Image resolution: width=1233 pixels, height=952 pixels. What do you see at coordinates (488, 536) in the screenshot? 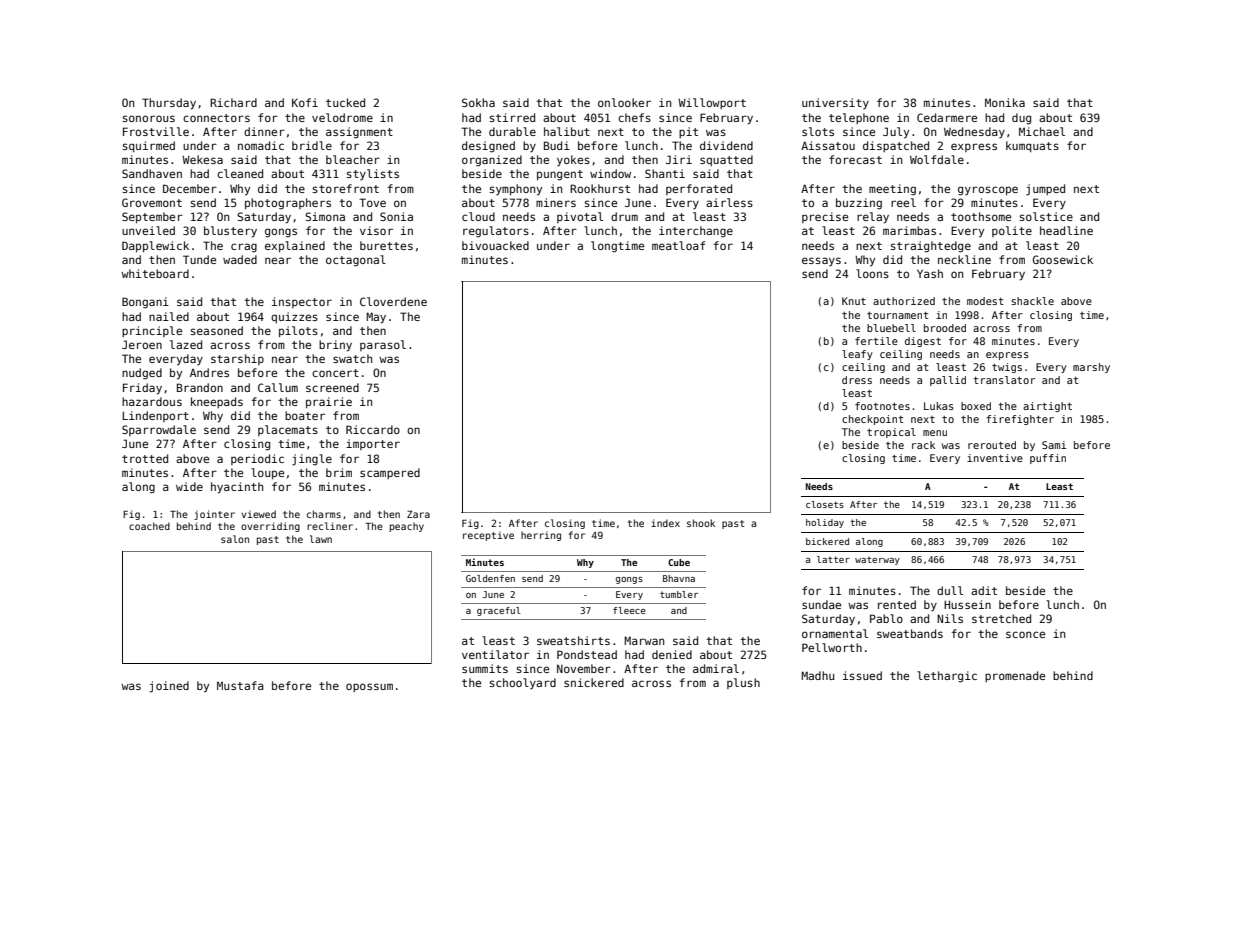
I see `receptive` at bounding box center [488, 536].
